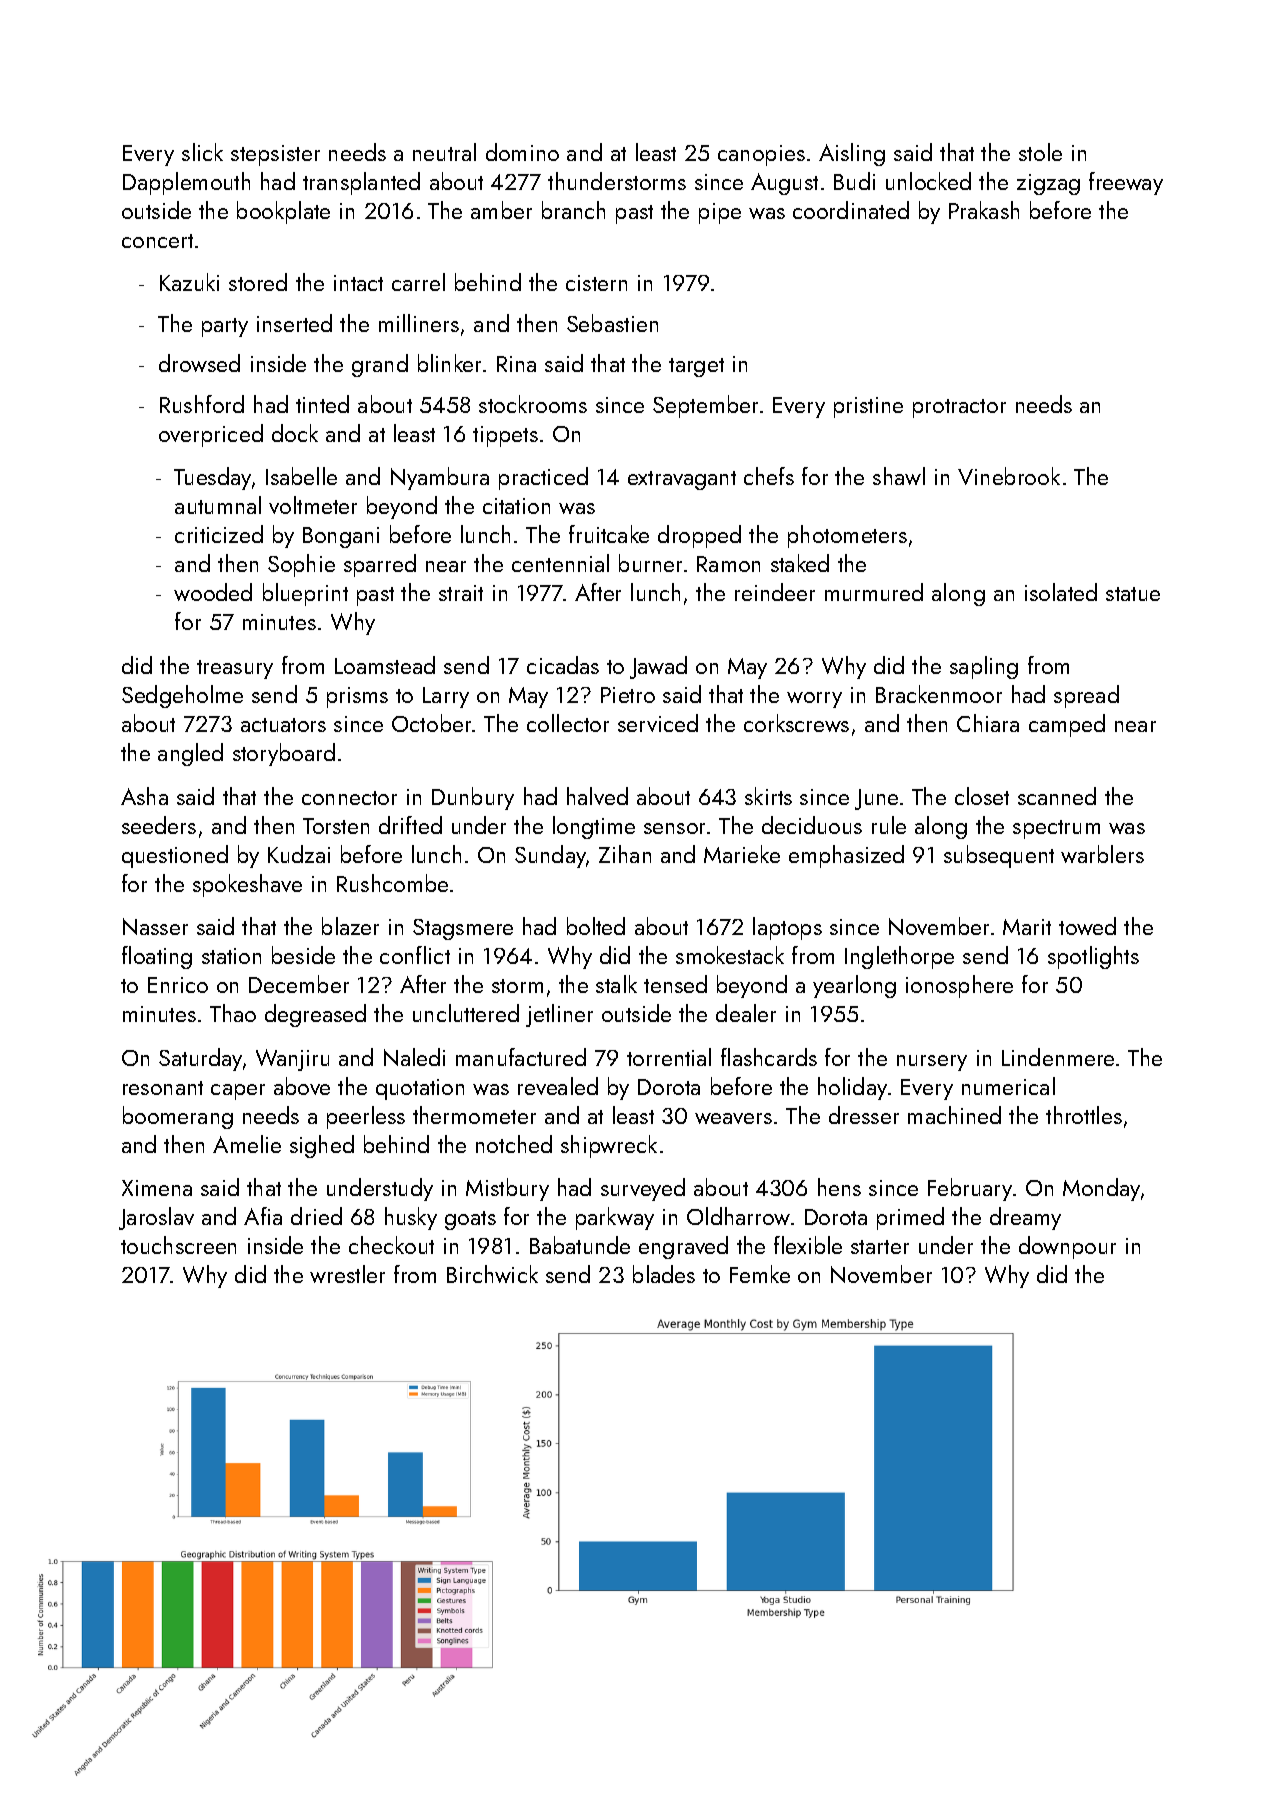  What do you see at coordinates (1133, 594) in the screenshot?
I see `statue` at bounding box center [1133, 594].
